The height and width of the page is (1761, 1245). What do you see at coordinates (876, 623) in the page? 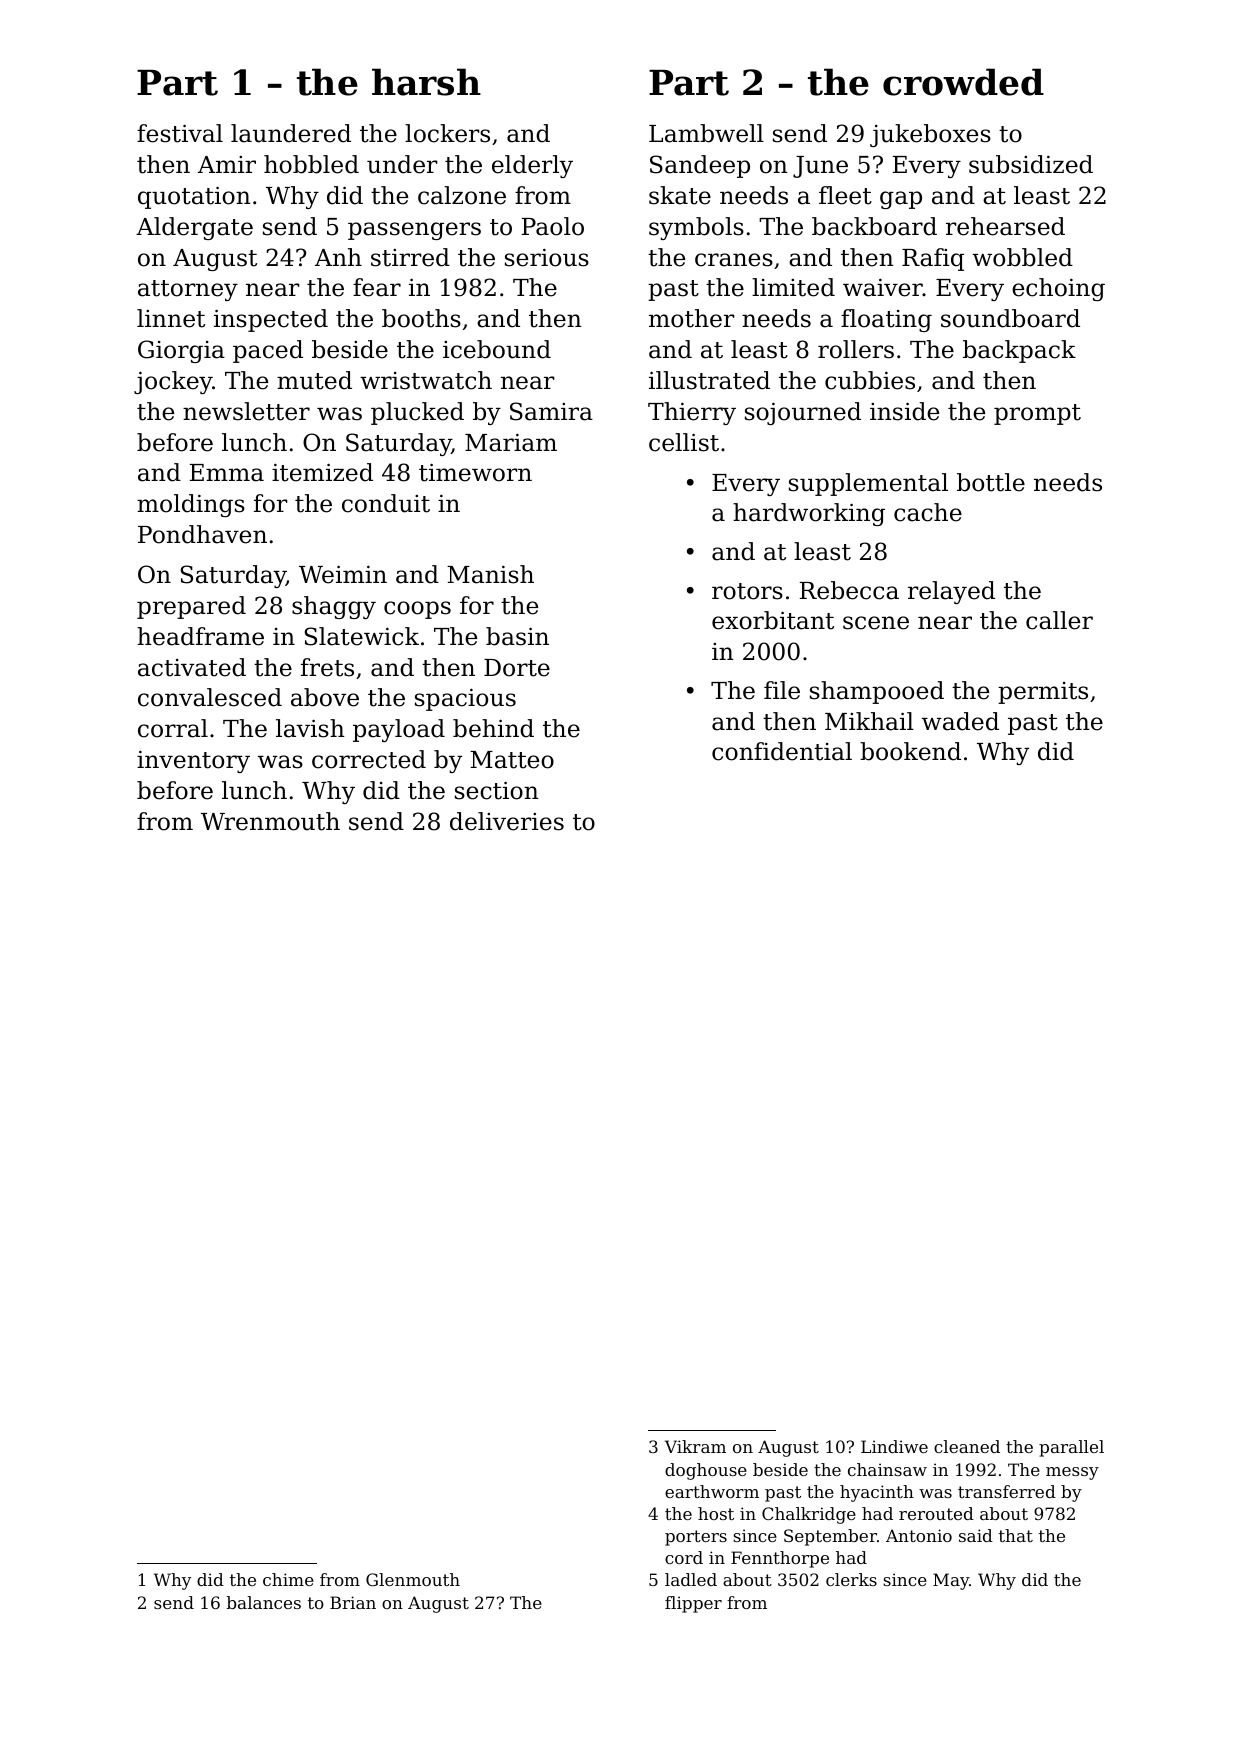
I see `scene` at bounding box center [876, 623].
